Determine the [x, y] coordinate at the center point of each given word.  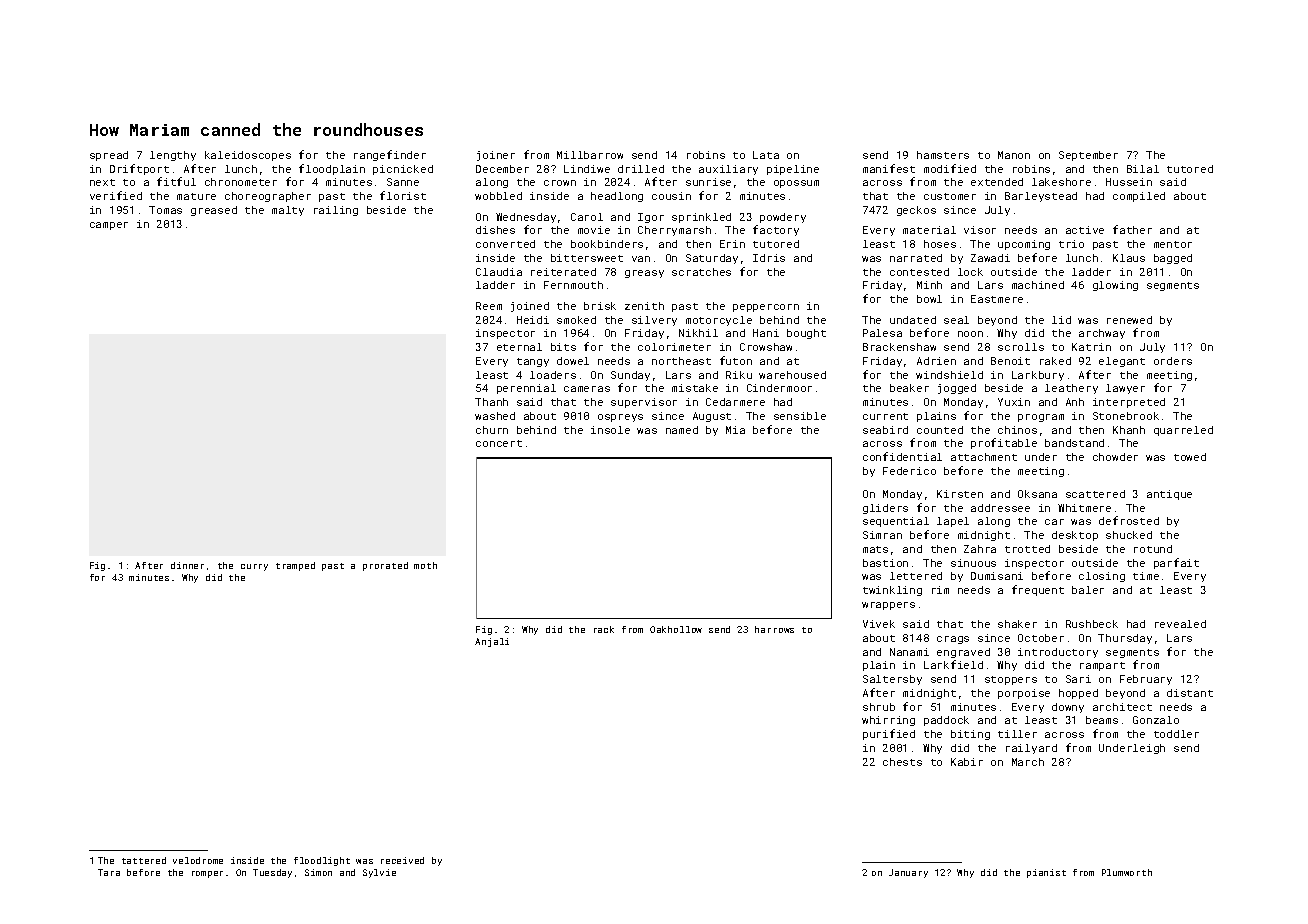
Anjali [492, 642]
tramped [295, 566]
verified [116, 195]
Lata [766, 155]
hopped [1078, 694]
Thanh [491, 402]
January [908, 873]
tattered [144, 860]
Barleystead [1041, 197]
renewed [1129, 320]
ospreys [620, 418]
